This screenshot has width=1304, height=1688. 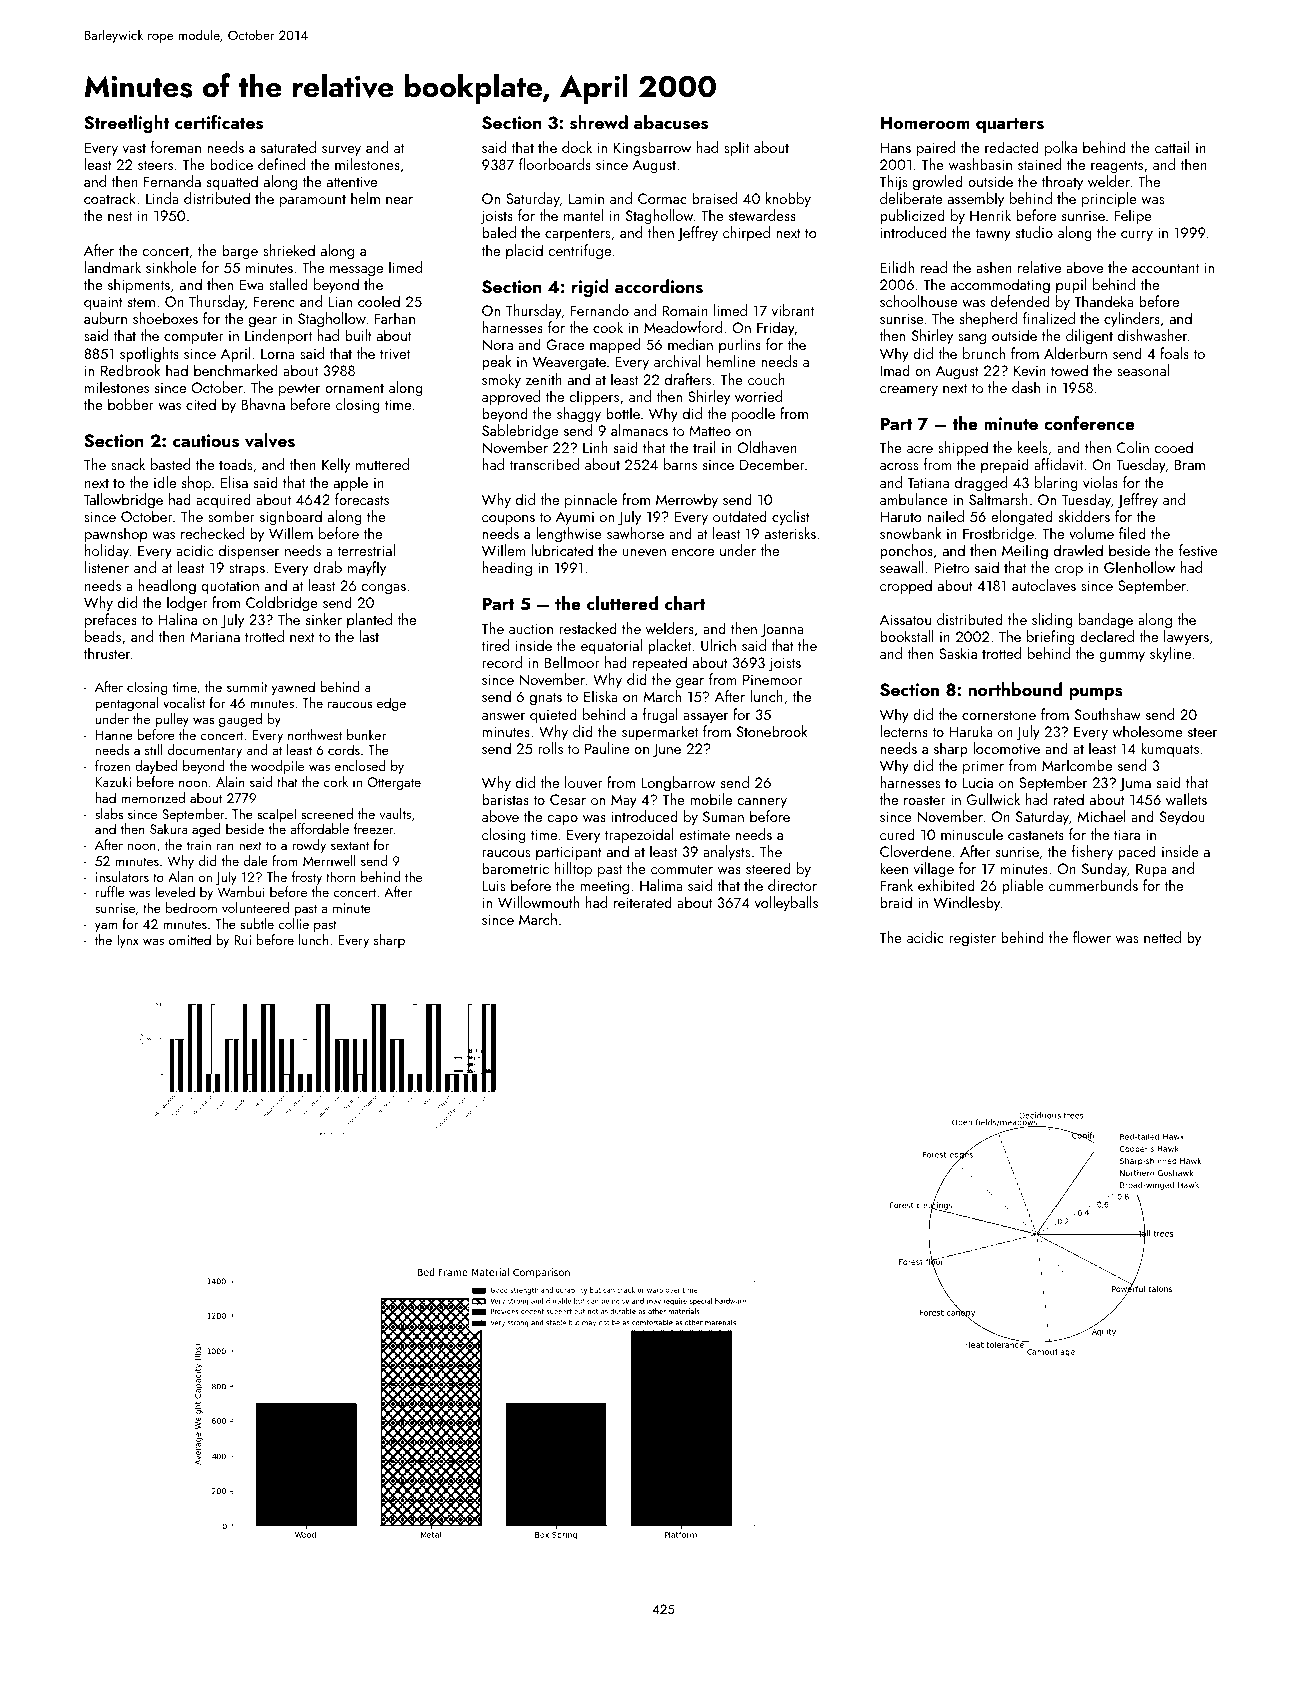 I want to click on sinkhole, so click(x=171, y=267).
